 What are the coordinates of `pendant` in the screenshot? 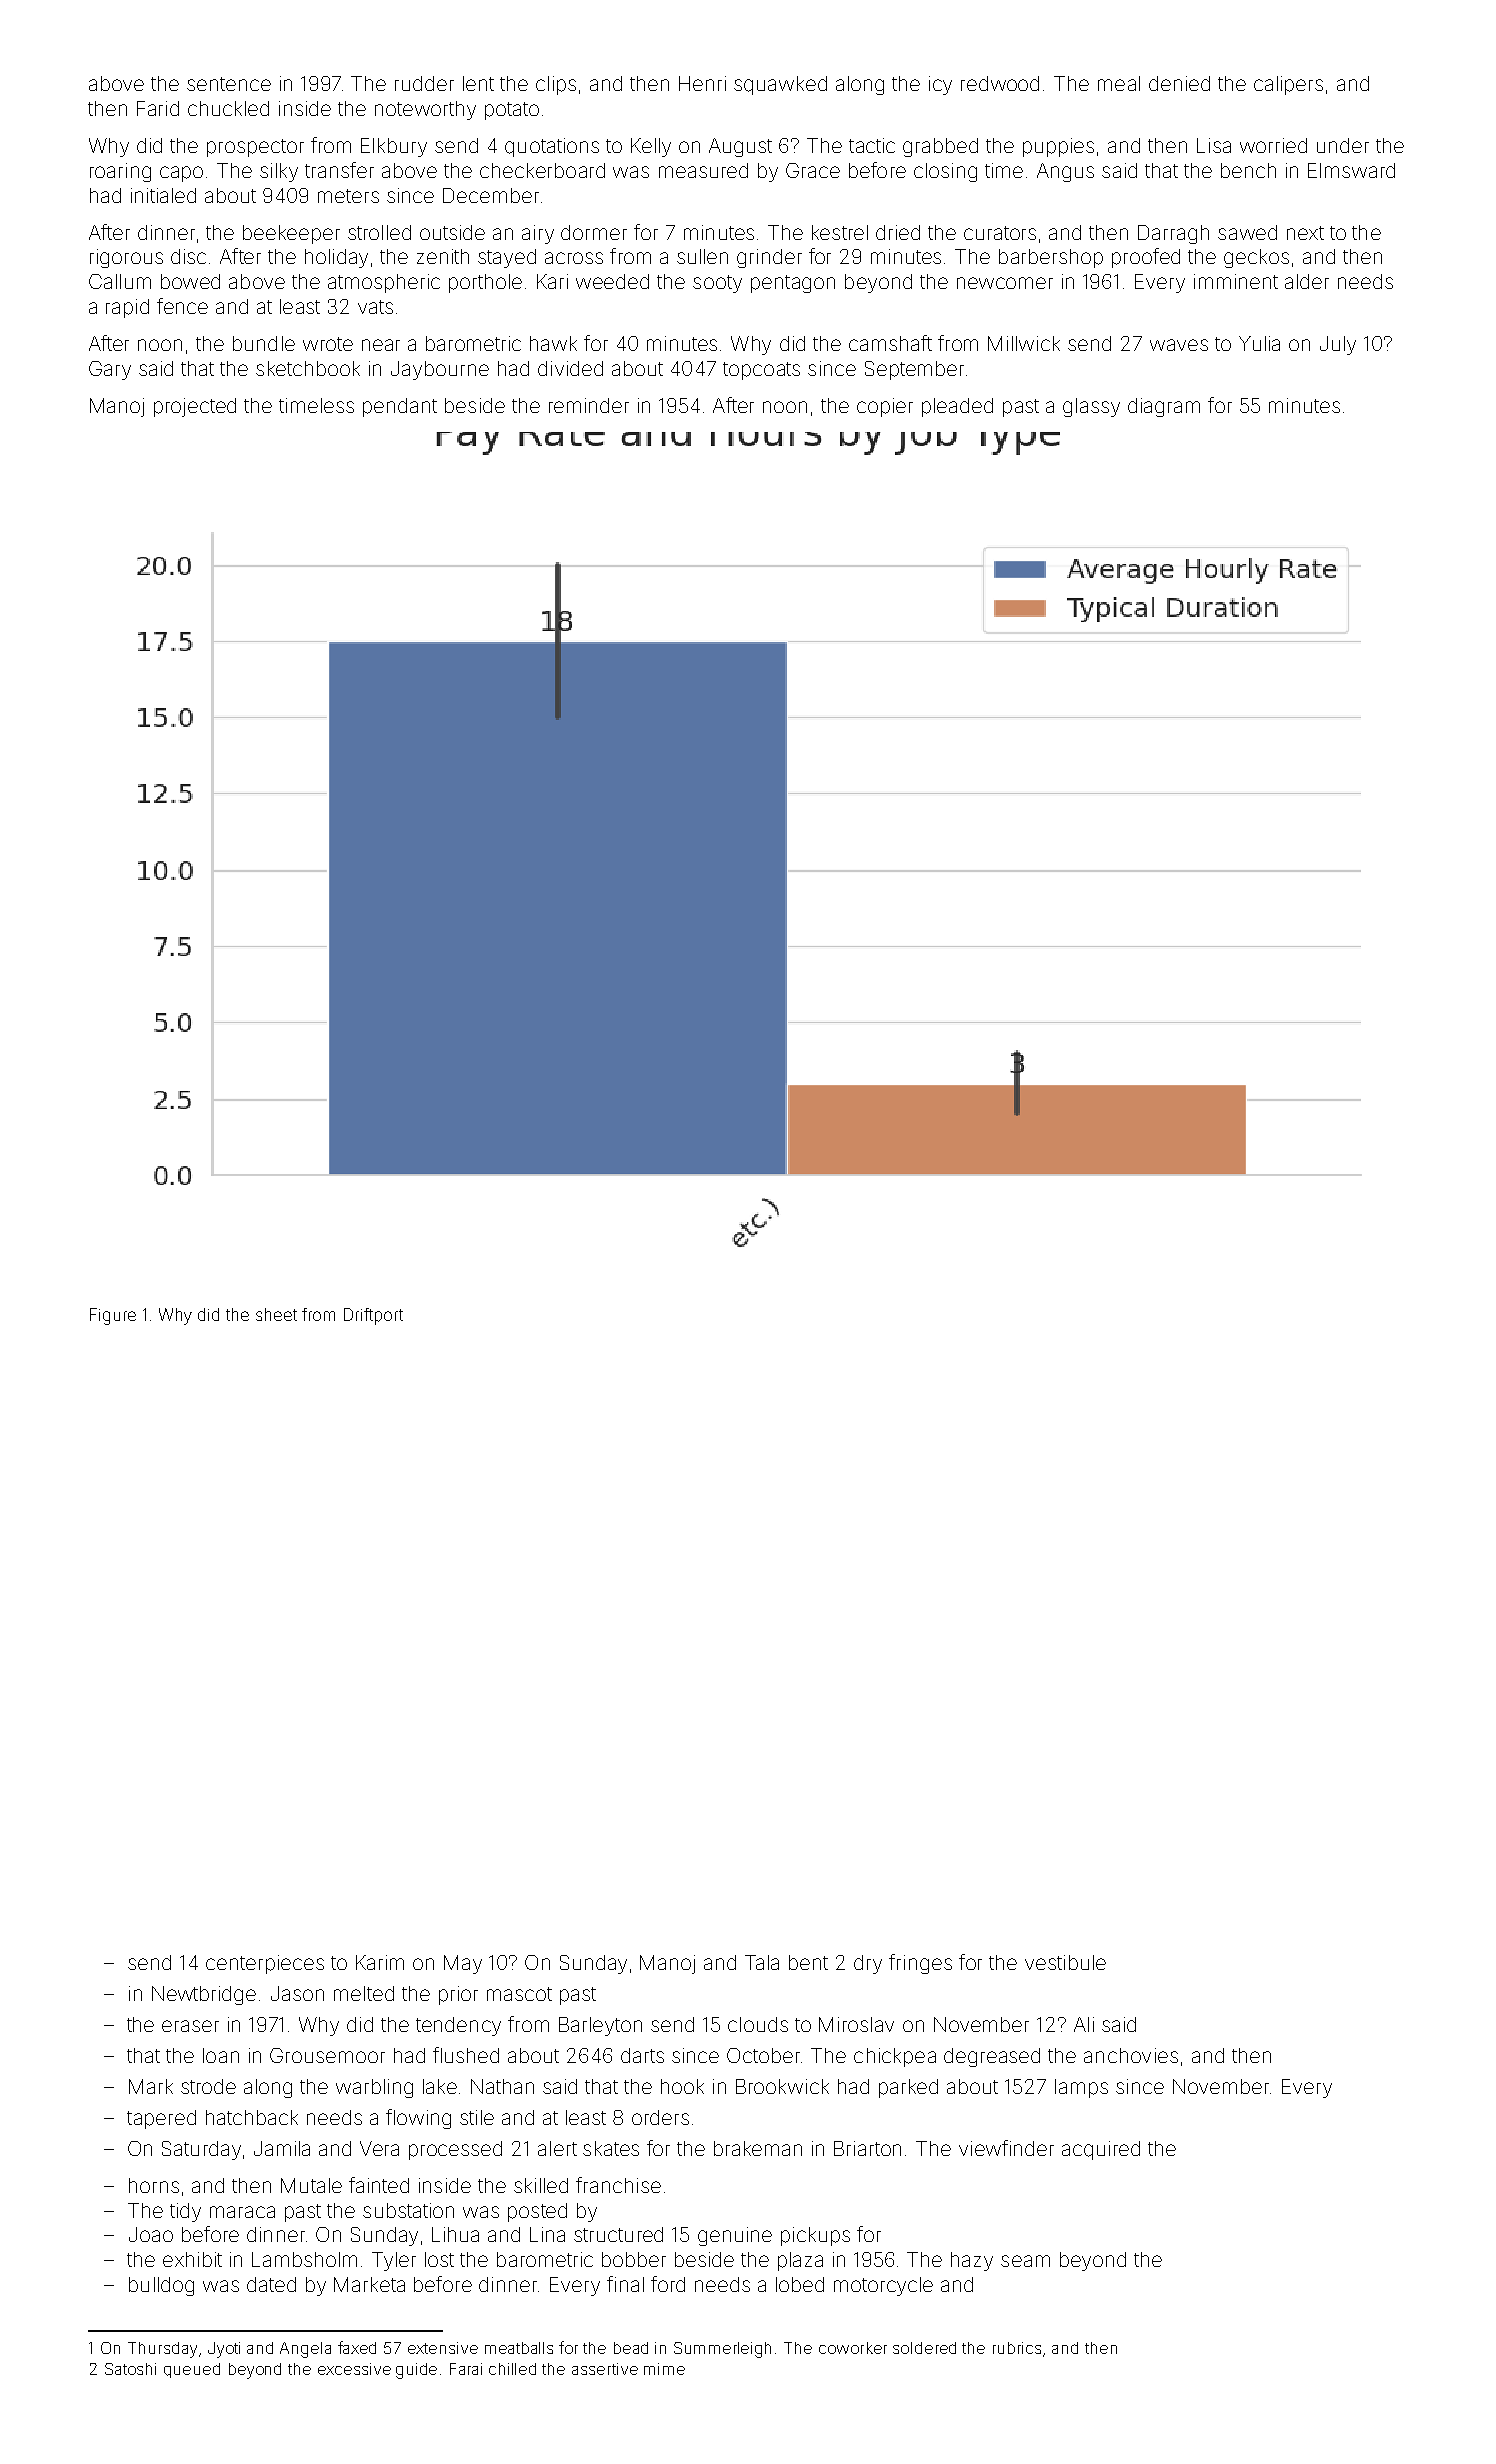 It's located at (400, 407).
